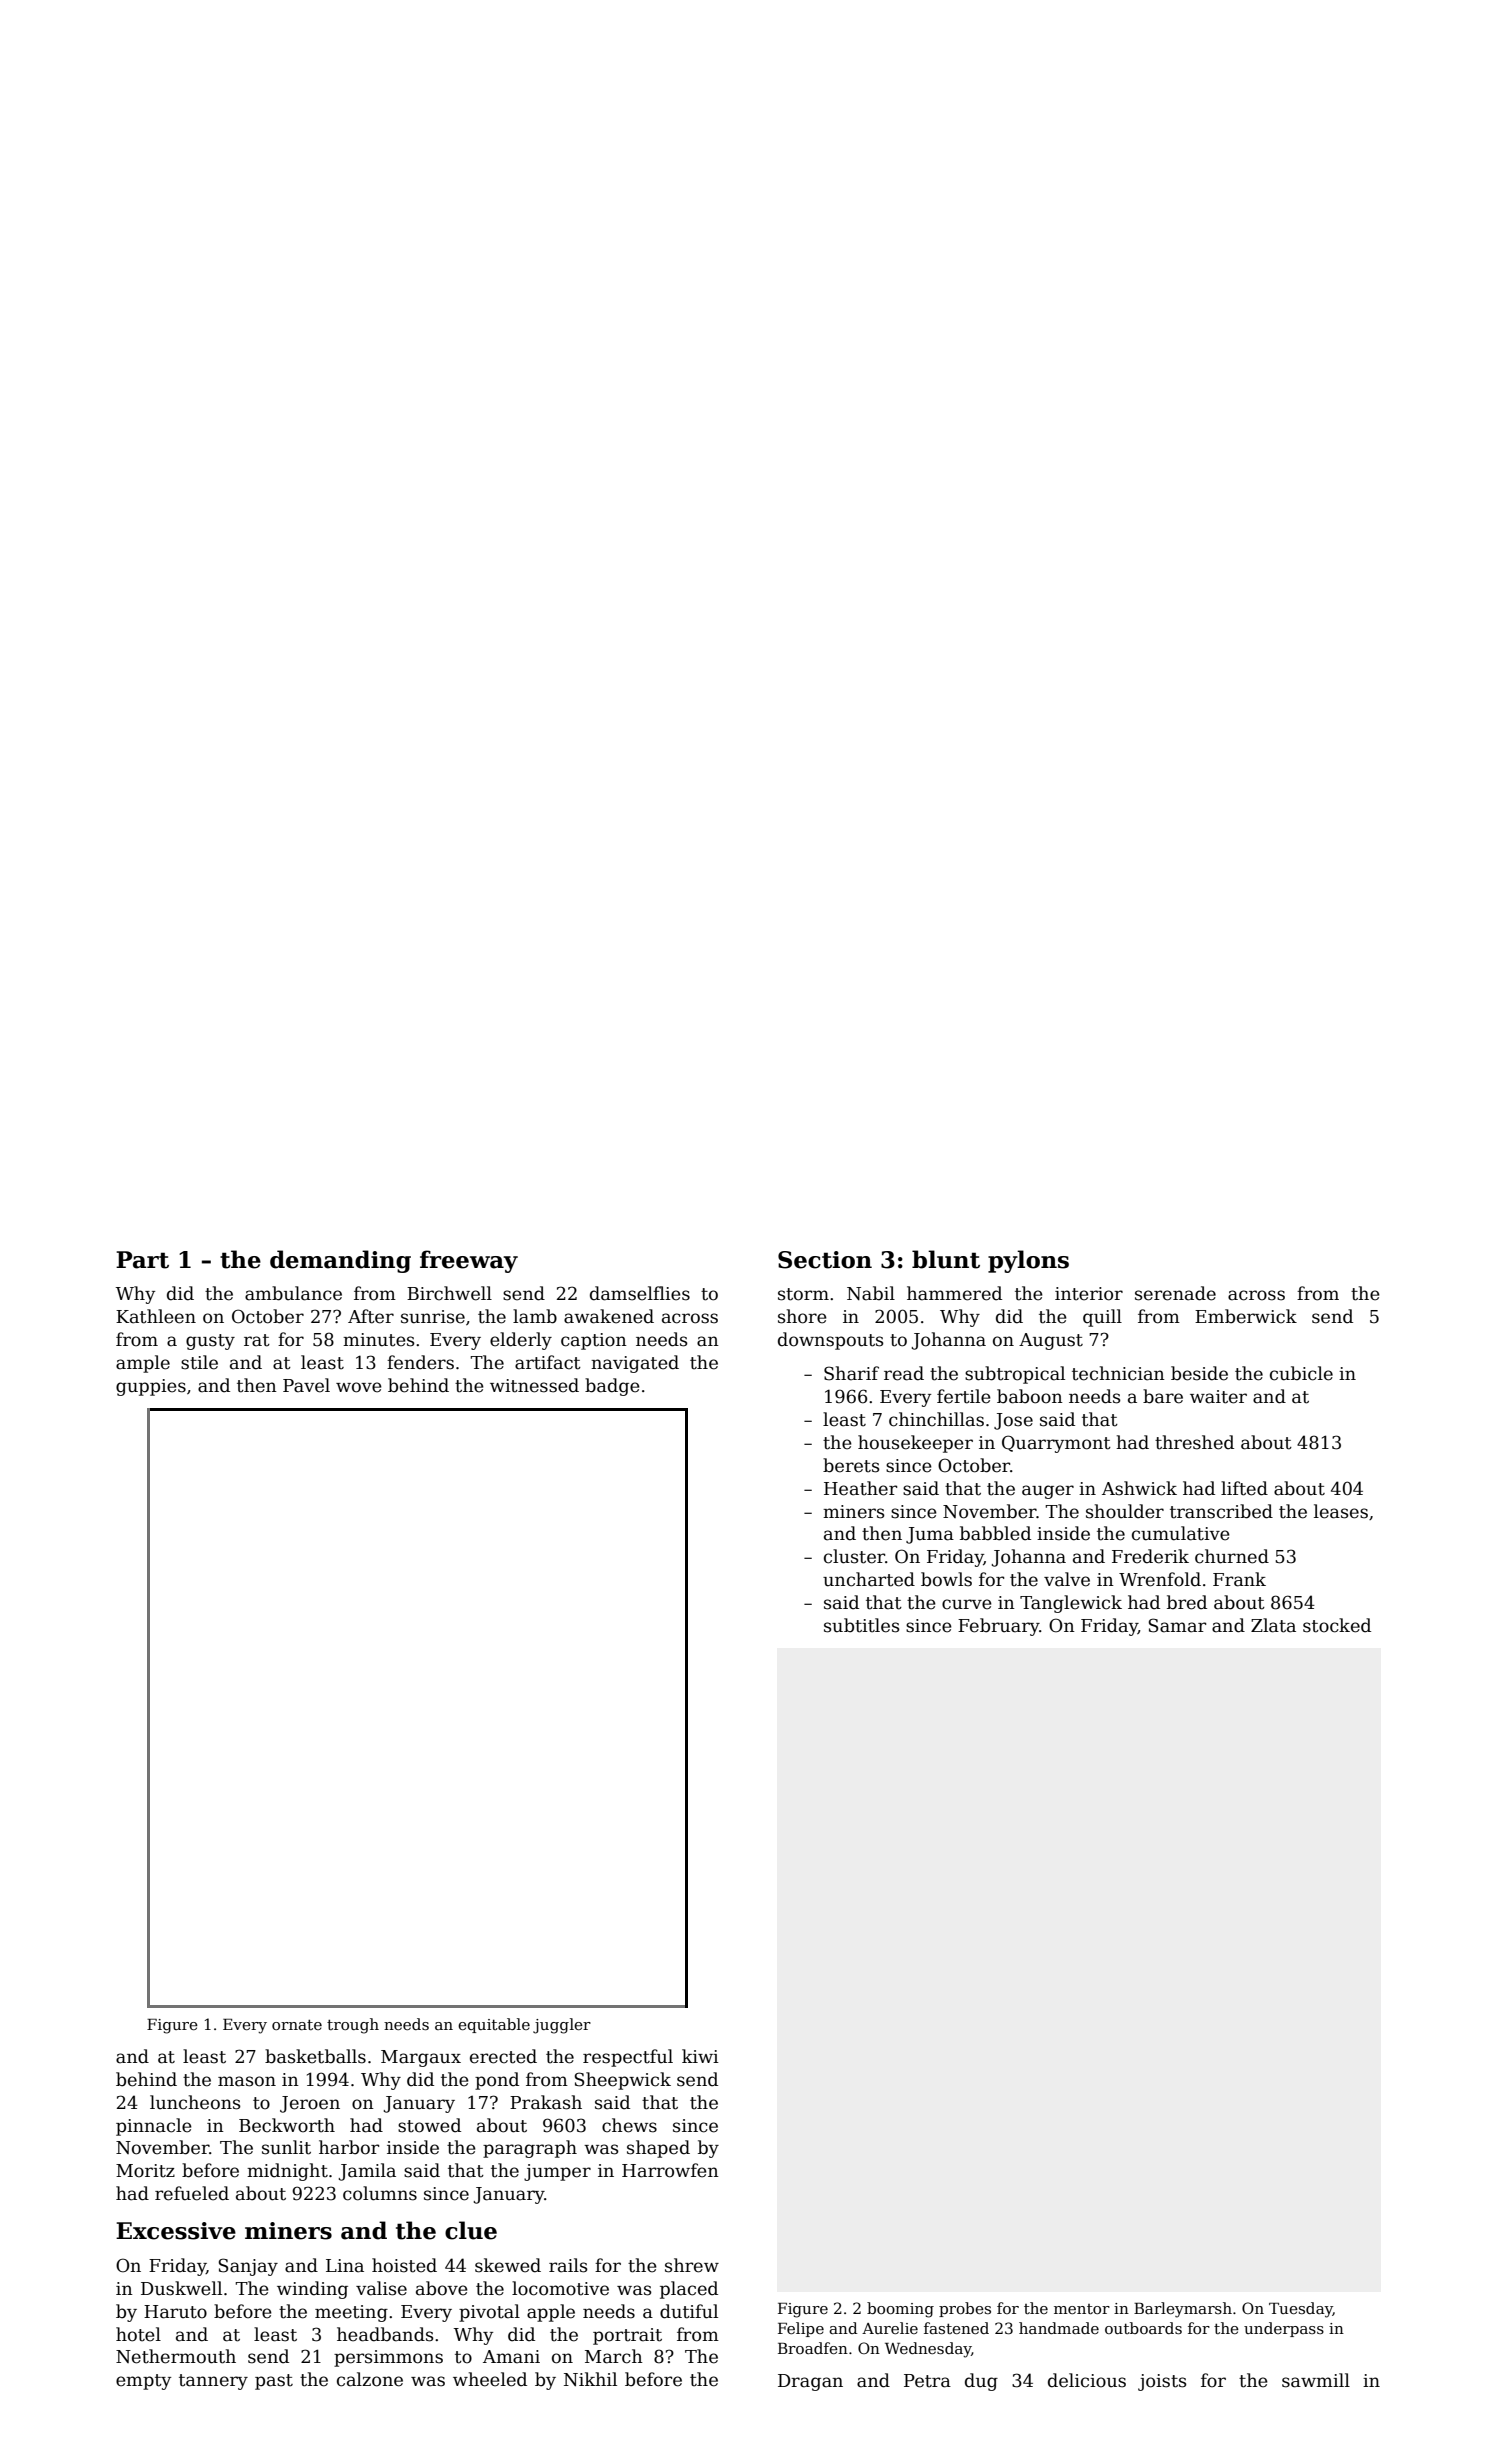 Image resolution: width=1496 pixels, height=2464 pixels. I want to click on hotel, so click(138, 2334).
